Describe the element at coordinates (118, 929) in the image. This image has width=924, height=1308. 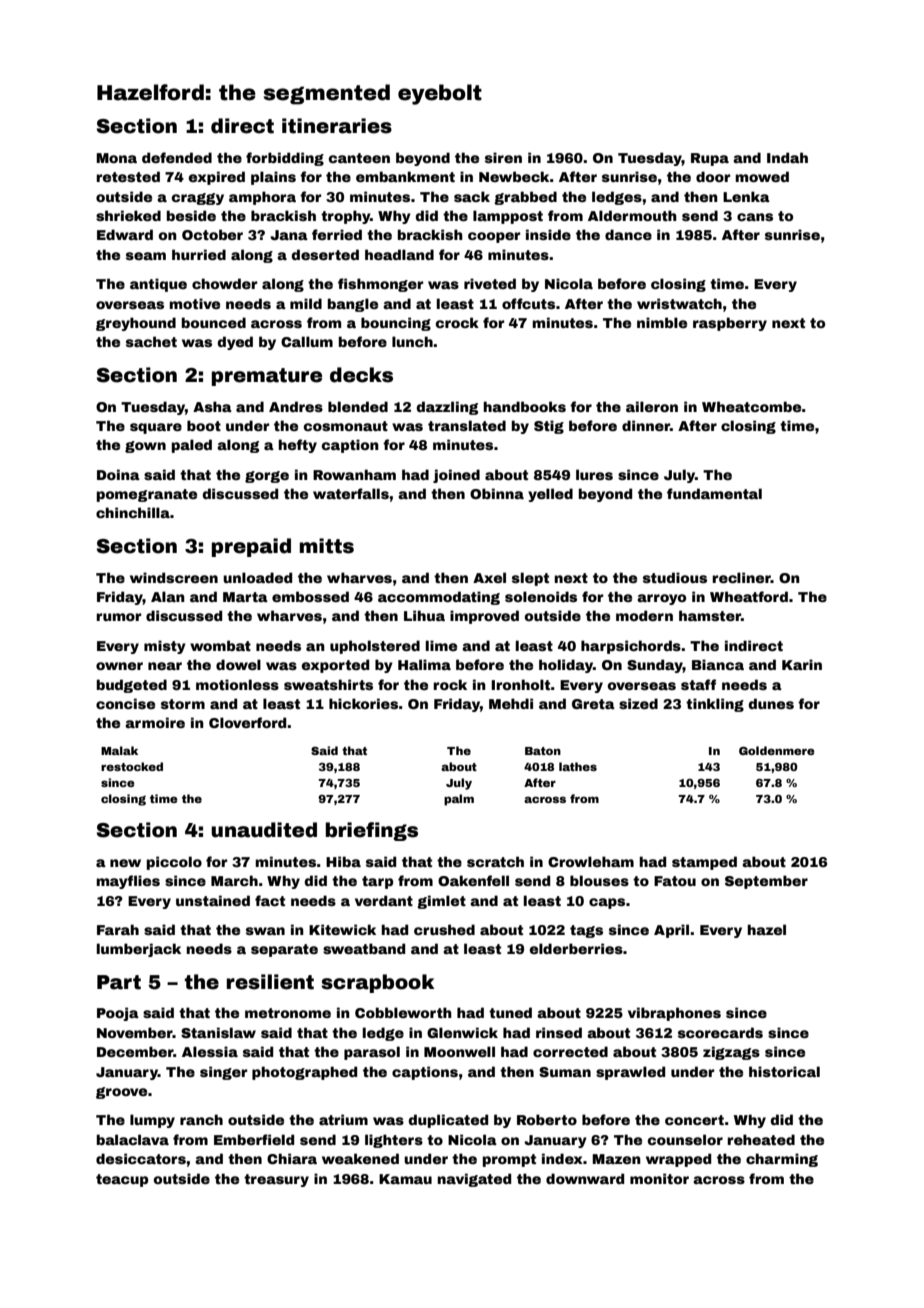
I see `Farah` at that location.
